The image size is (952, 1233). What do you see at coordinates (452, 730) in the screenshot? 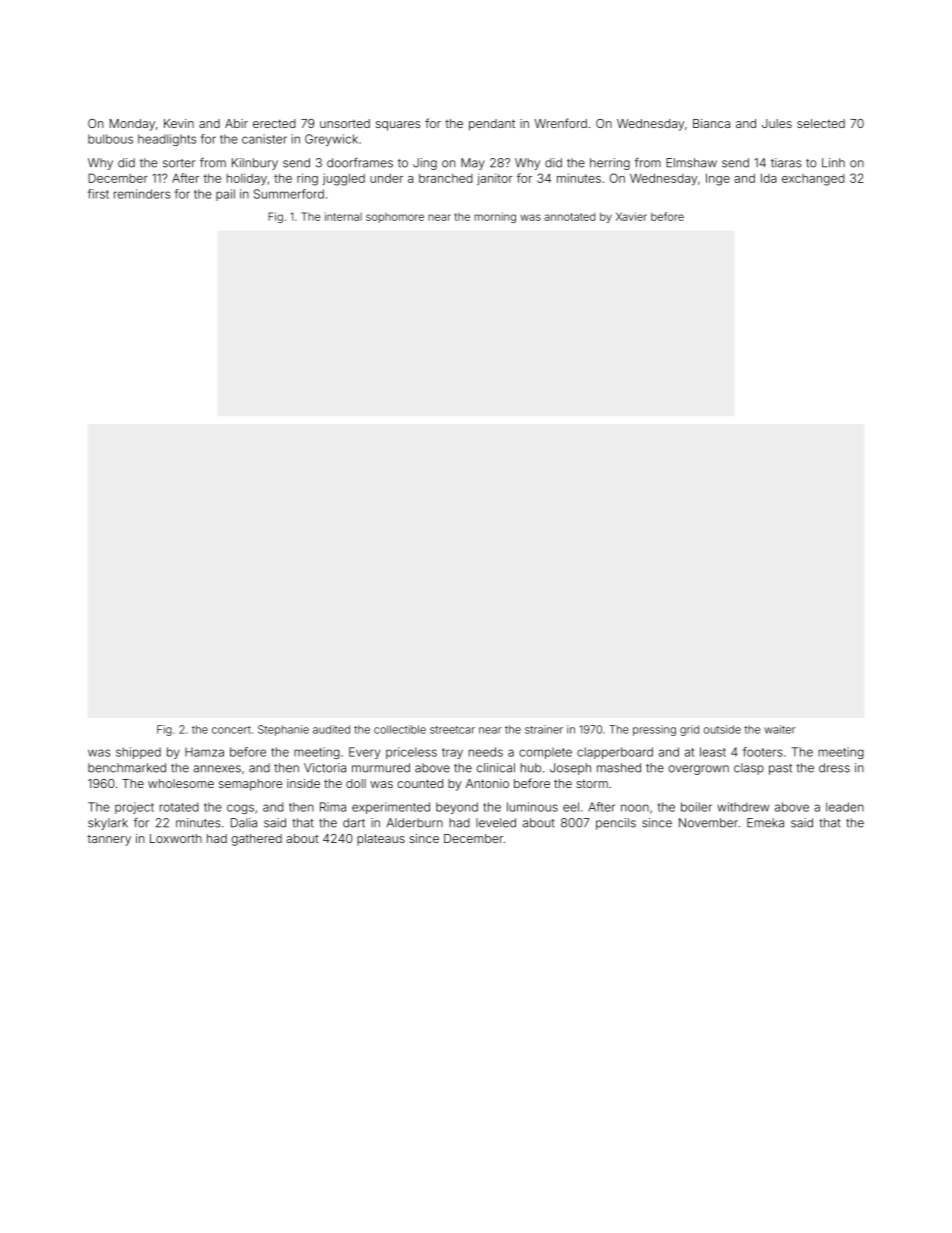
I see `streetcar` at bounding box center [452, 730].
